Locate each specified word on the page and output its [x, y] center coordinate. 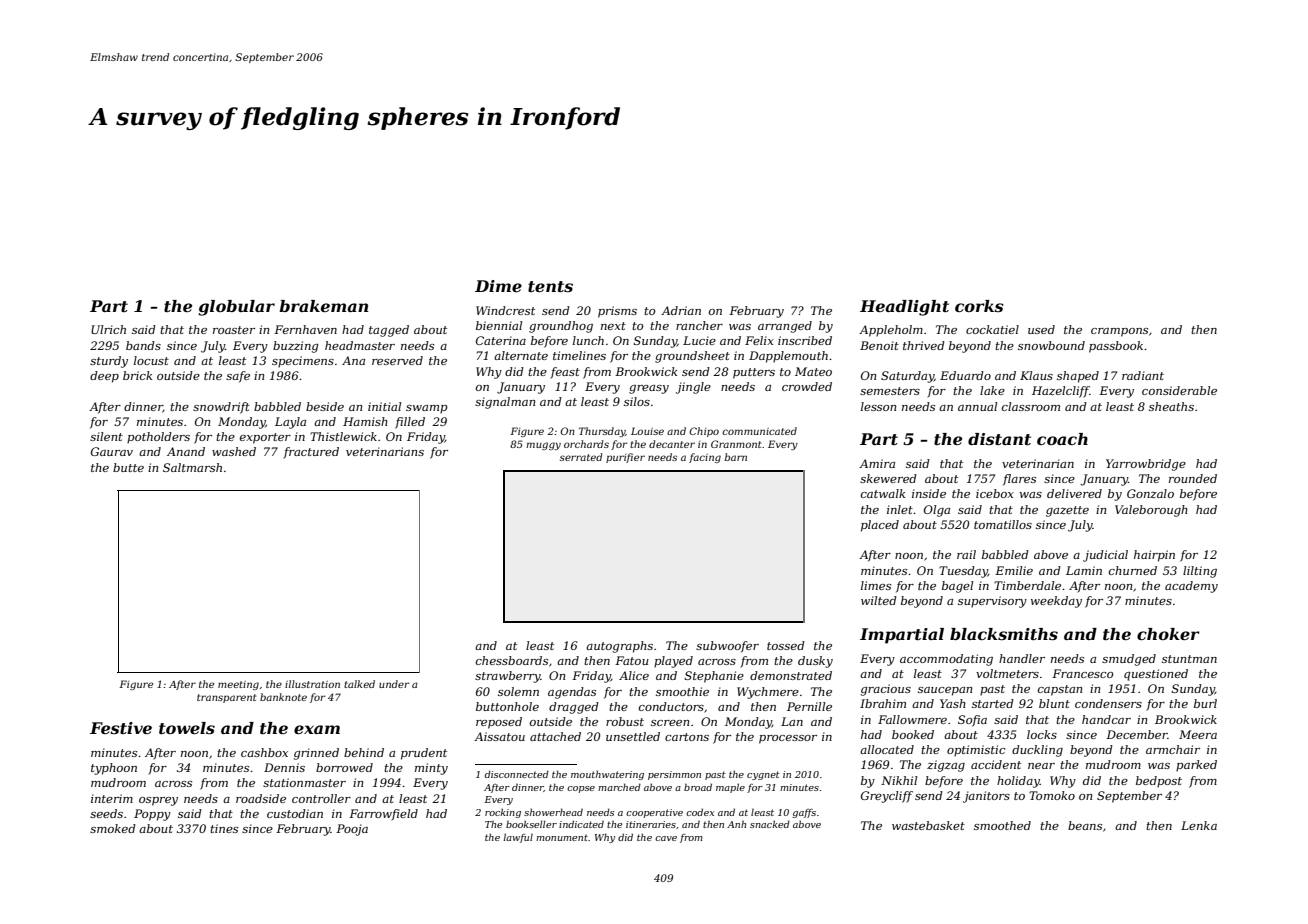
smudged [1129, 660]
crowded [807, 386]
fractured [311, 453]
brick [137, 375]
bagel [957, 587]
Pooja [352, 830]
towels [187, 728]
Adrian [681, 310]
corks [979, 306]
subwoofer [727, 647]
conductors [671, 706]
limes [876, 585]
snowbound [1051, 345]
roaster [234, 330]
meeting [238, 685]
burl [1205, 703]
